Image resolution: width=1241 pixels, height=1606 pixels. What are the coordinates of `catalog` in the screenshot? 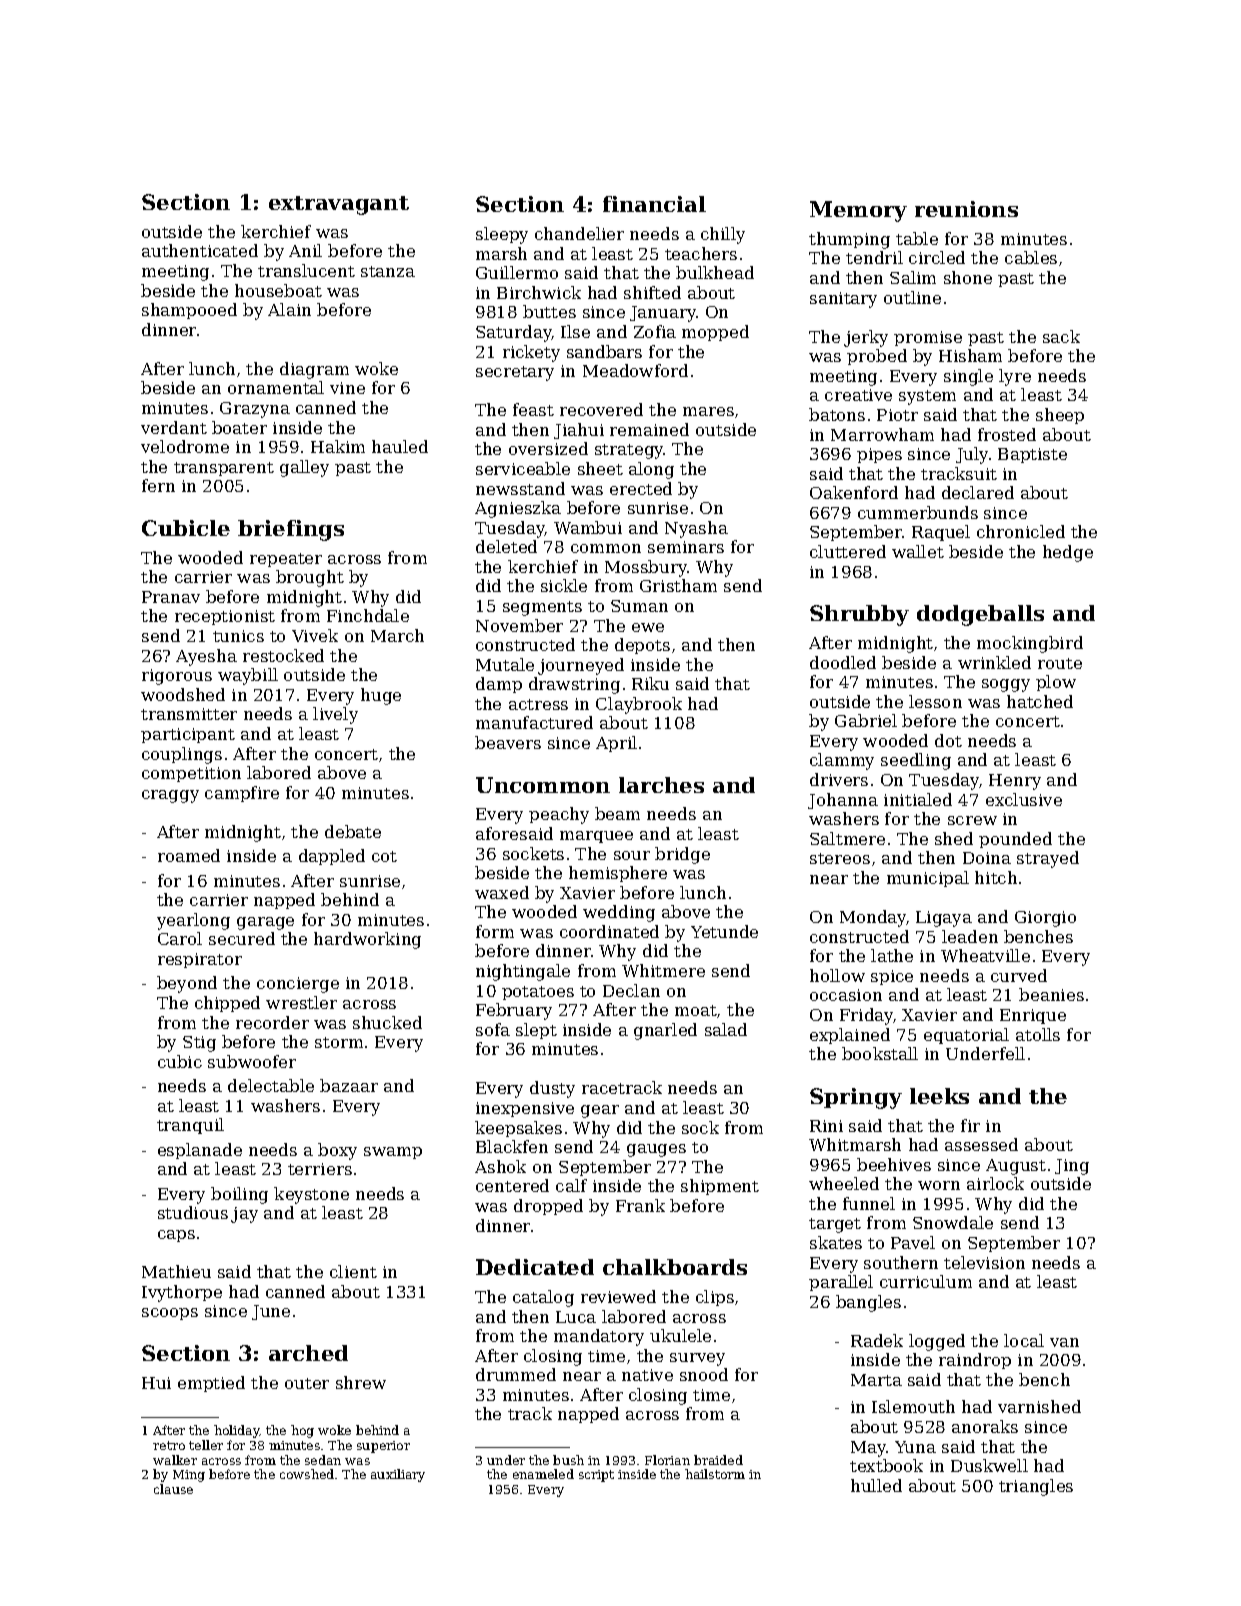 It's located at (543, 1298).
